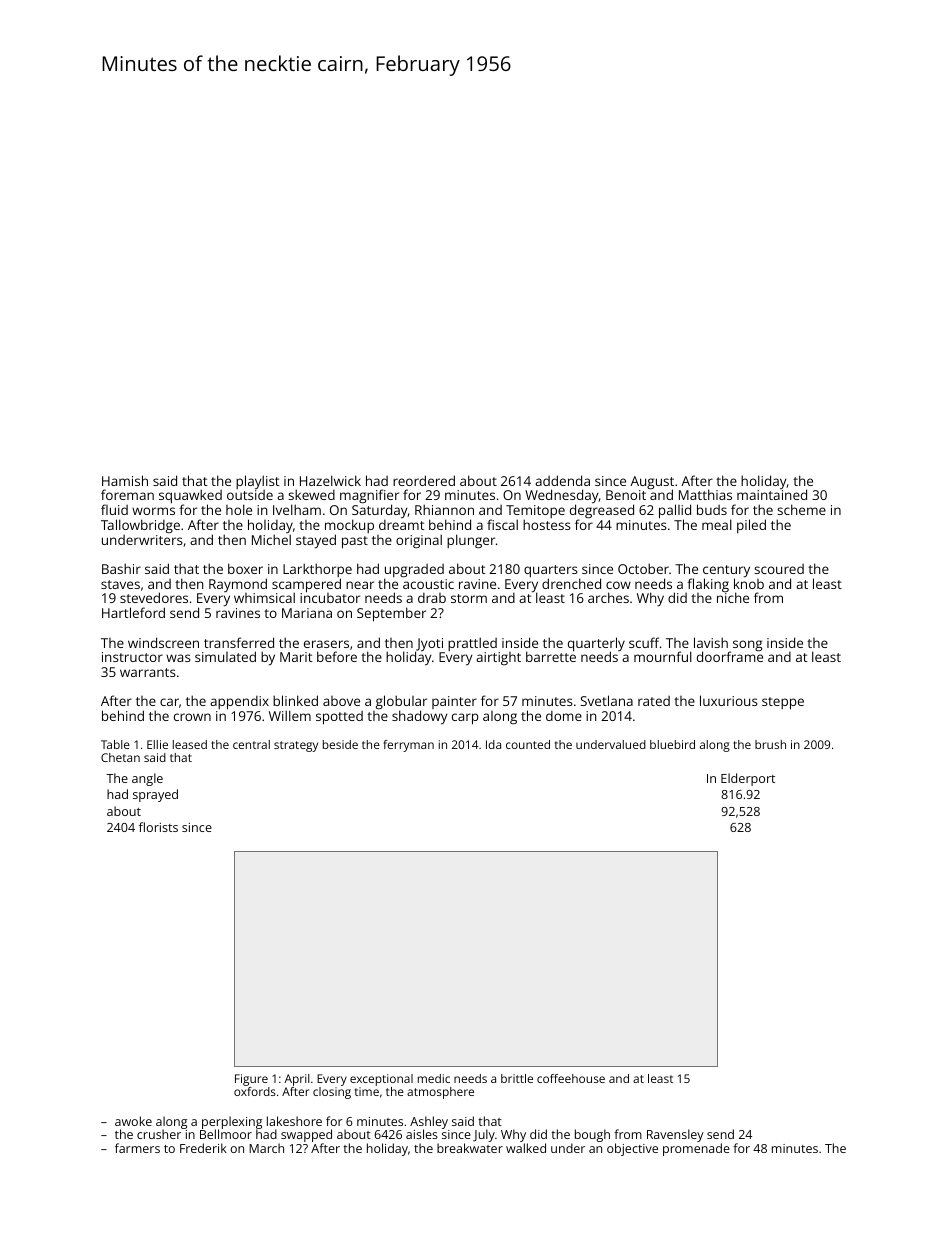  Describe the element at coordinates (751, 526) in the image. I see `piled` at that location.
